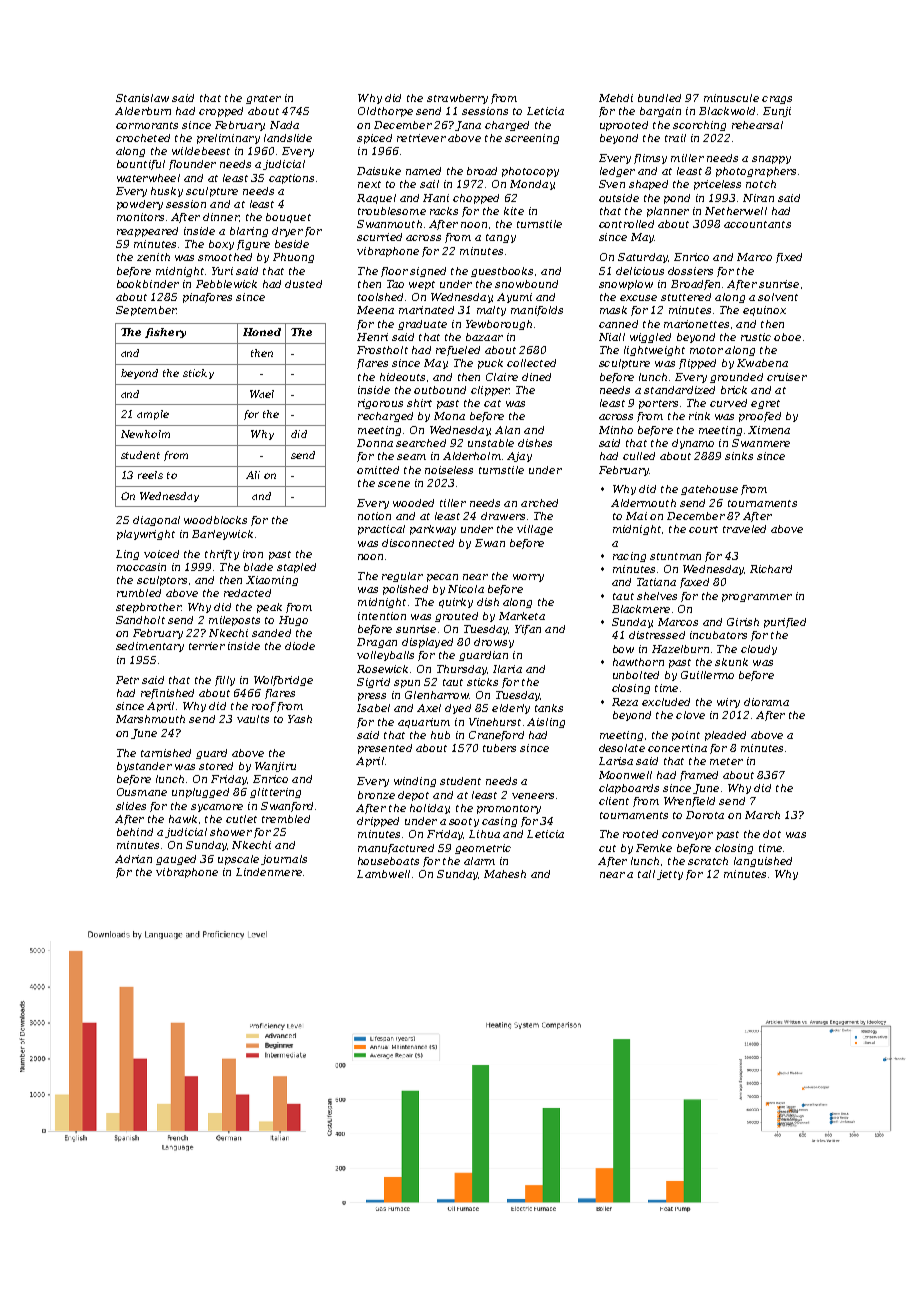 The height and width of the page is (1308, 924). What do you see at coordinates (468, 126) in the page?
I see `Jana` at bounding box center [468, 126].
